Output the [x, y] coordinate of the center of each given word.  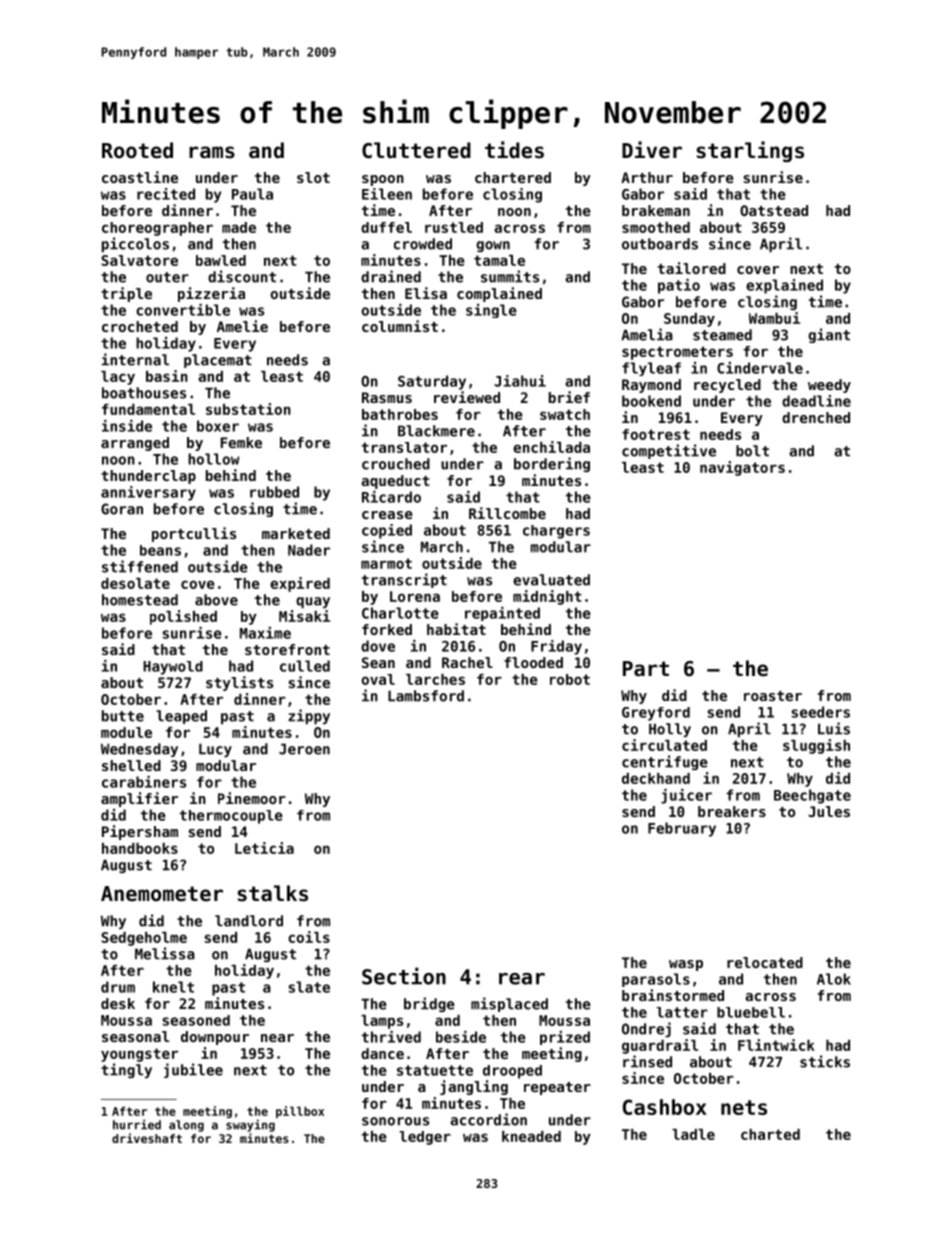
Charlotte [400, 613]
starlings [750, 151]
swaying [250, 1125]
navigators [742, 468]
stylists [239, 683]
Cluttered [416, 150]
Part [646, 669]
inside [127, 426]
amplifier [139, 799]
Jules [829, 811]
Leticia [264, 848]
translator [404, 447]
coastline [140, 177]
